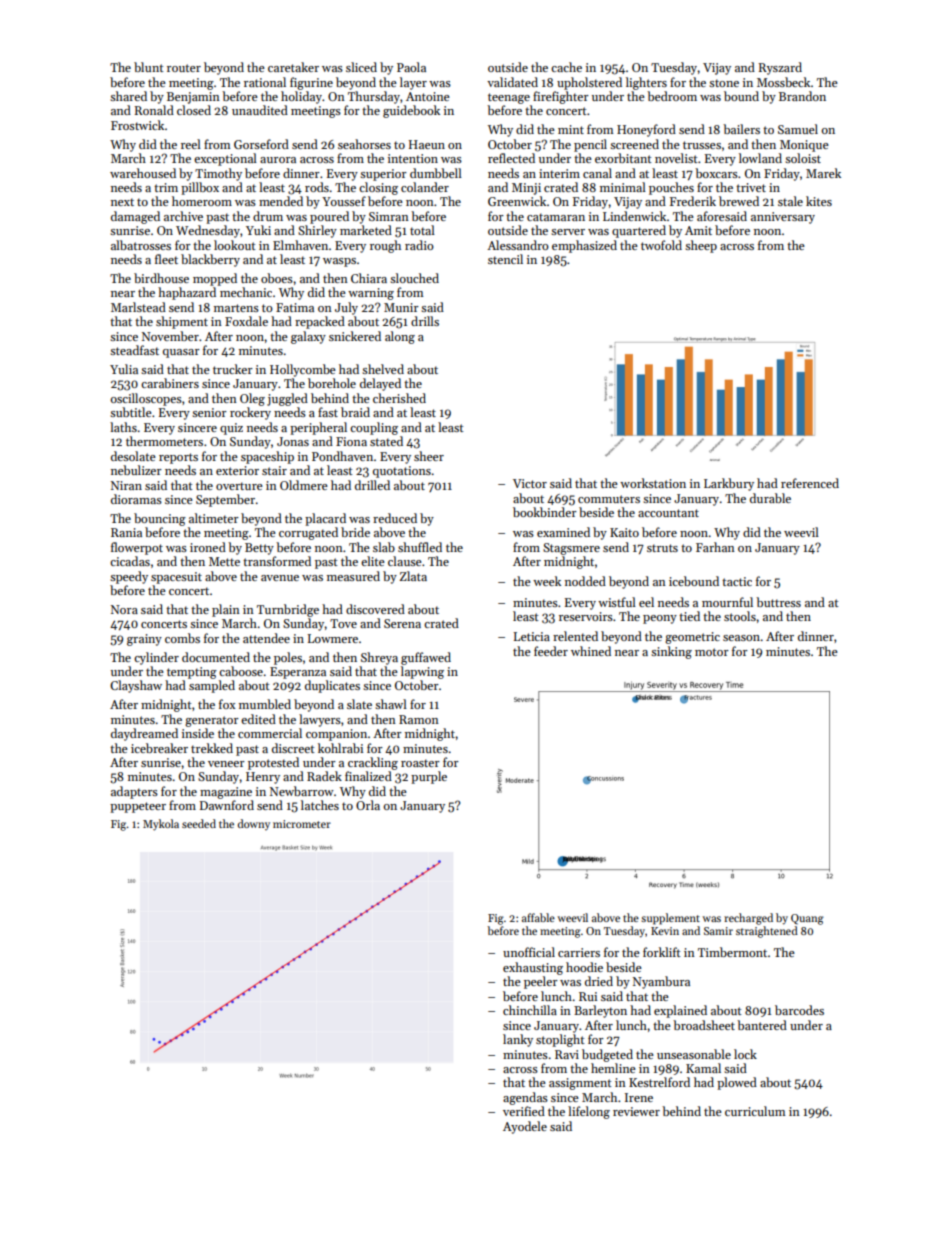  What do you see at coordinates (199, 823) in the screenshot?
I see `seeded` at bounding box center [199, 823].
